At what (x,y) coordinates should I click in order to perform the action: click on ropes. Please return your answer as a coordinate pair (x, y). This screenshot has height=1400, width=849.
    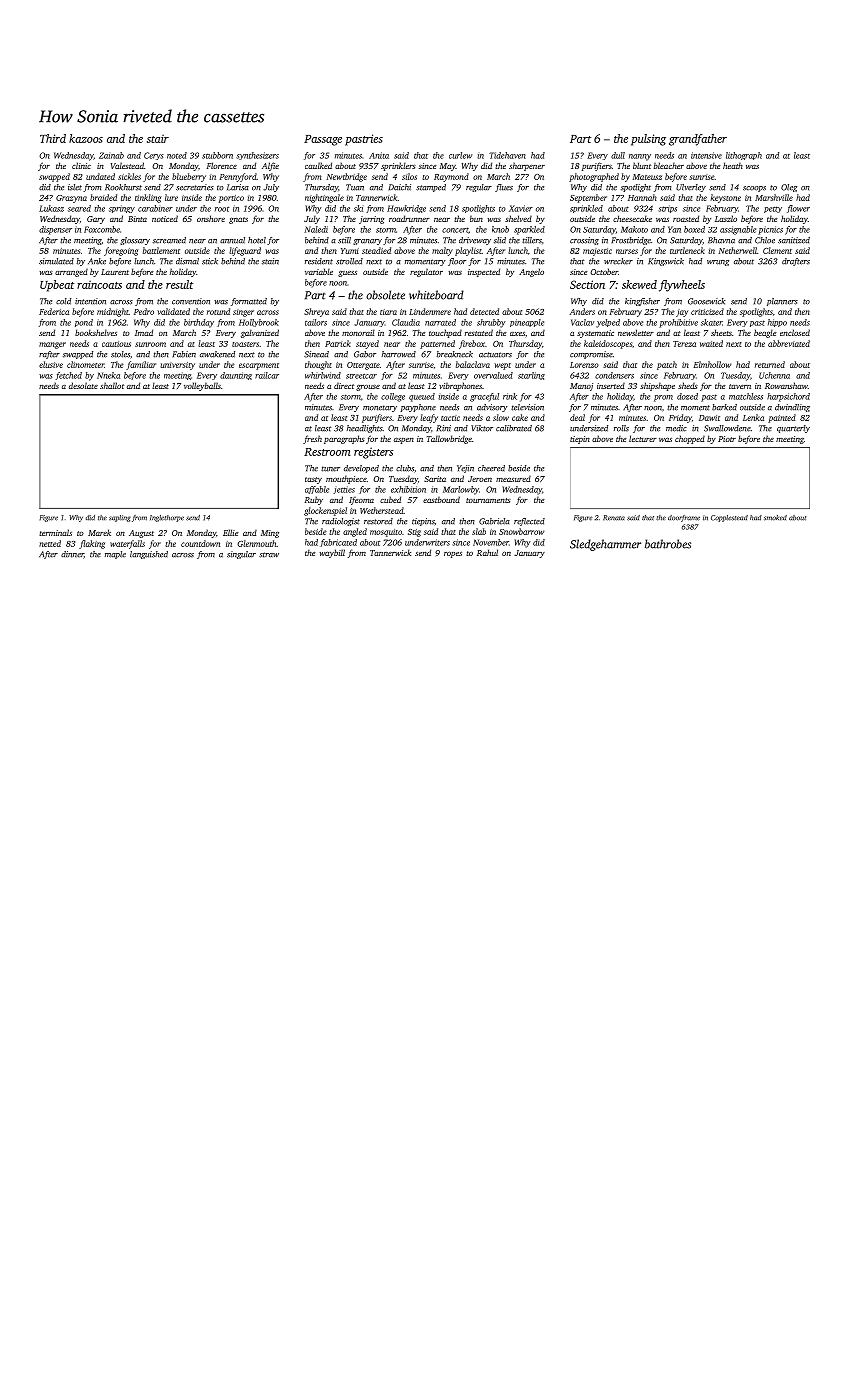
    Looking at the image, I should click on (453, 555).
